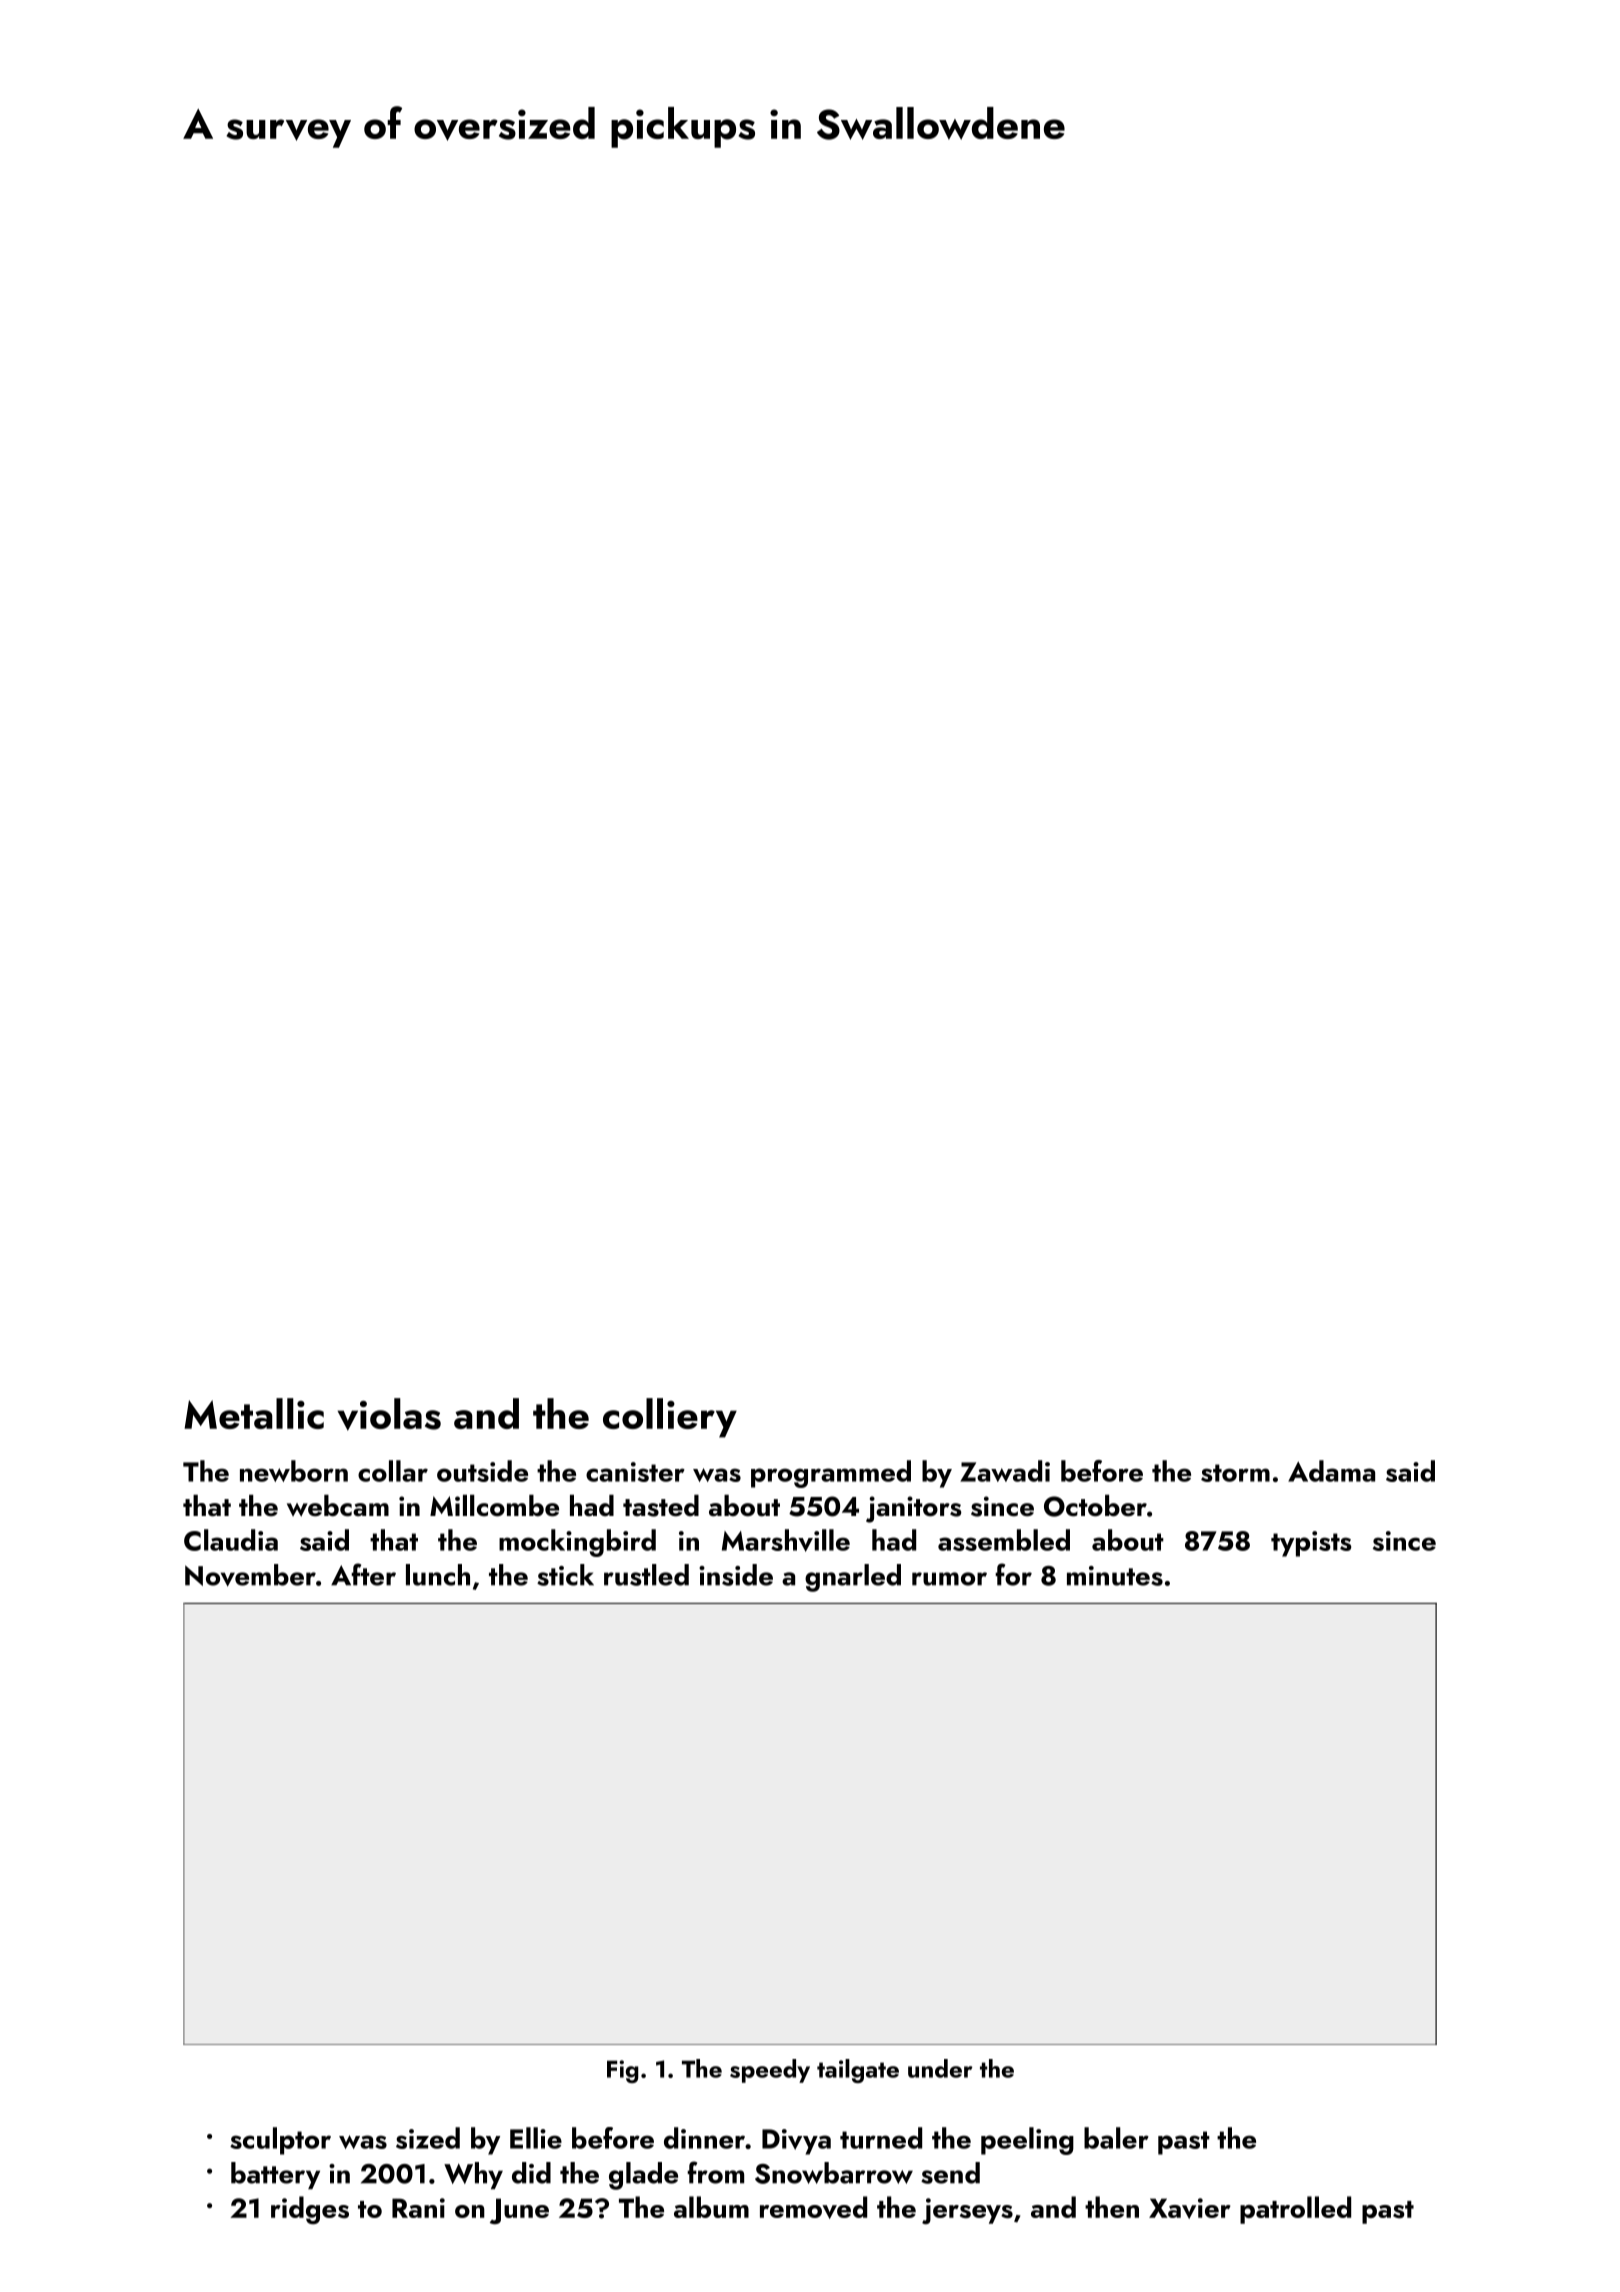  Describe the element at coordinates (858, 2071) in the image. I see `tailgate` at that location.
